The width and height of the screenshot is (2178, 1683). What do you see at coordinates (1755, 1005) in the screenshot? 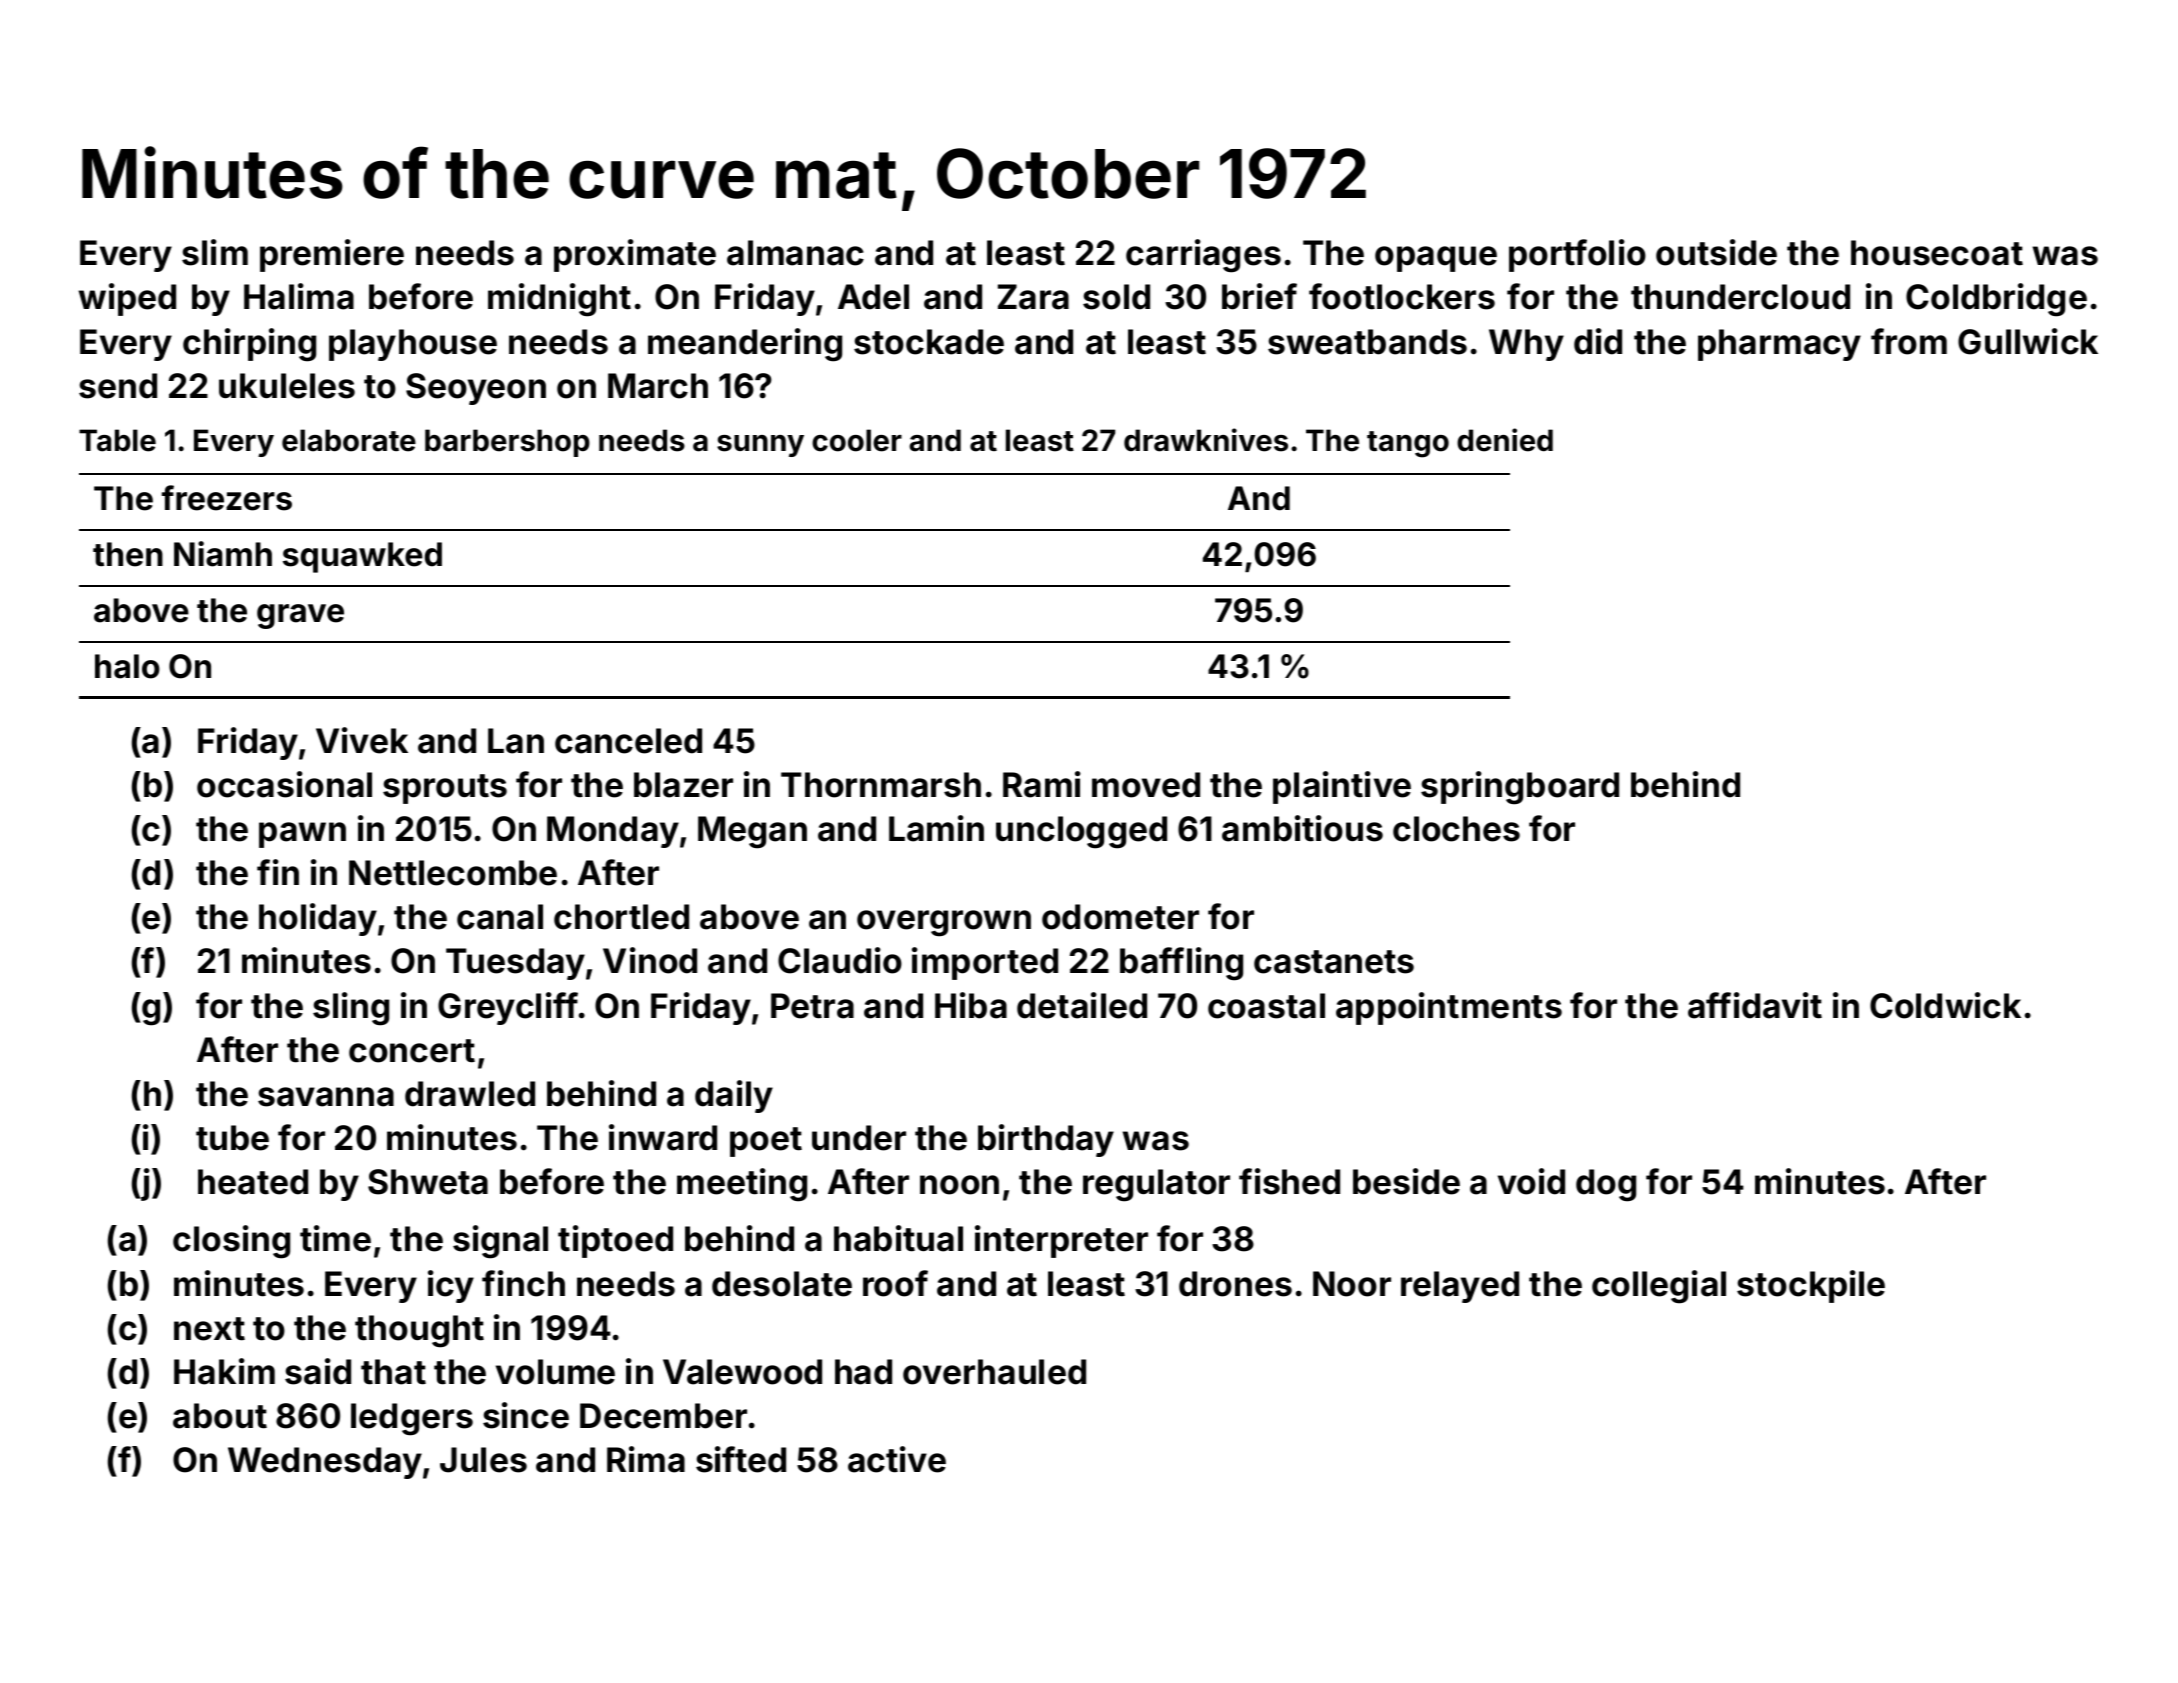
I see `affidavit` at bounding box center [1755, 1005].
